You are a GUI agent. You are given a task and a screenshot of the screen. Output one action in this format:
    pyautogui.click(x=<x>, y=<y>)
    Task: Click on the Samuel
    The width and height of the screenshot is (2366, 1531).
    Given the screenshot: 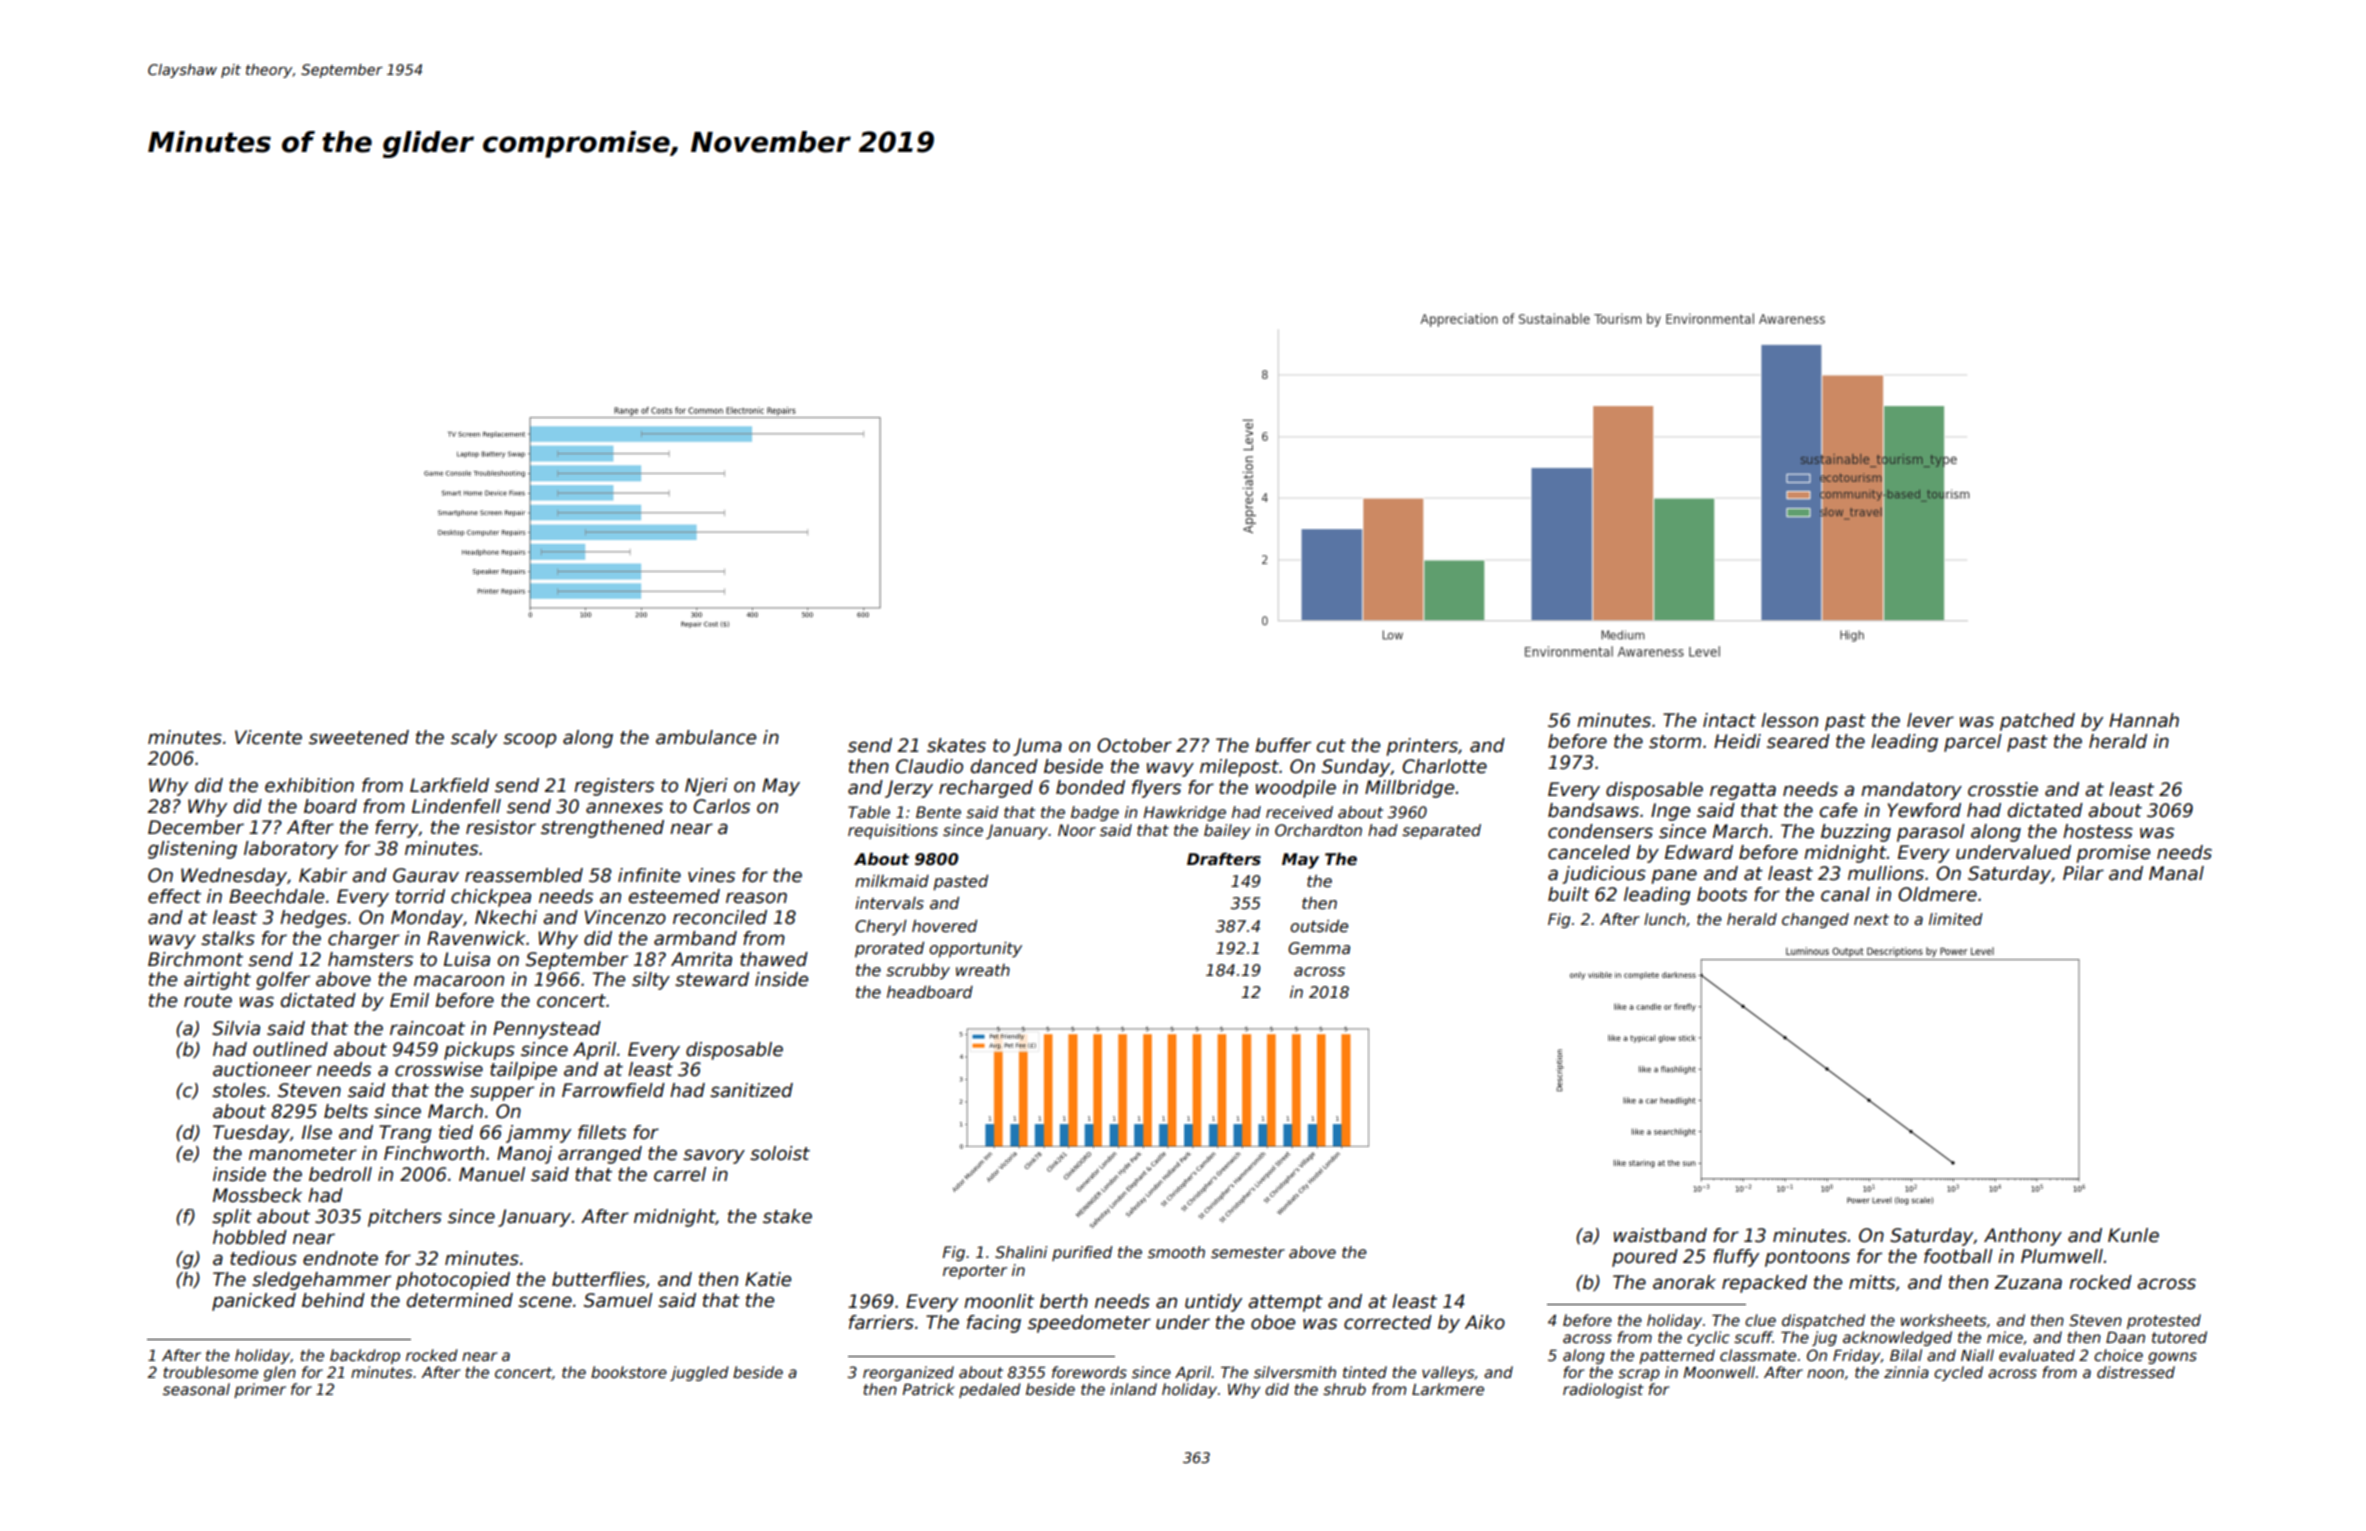 What is the action you would take?
    pyautogui.click(x=618, y=1300)
